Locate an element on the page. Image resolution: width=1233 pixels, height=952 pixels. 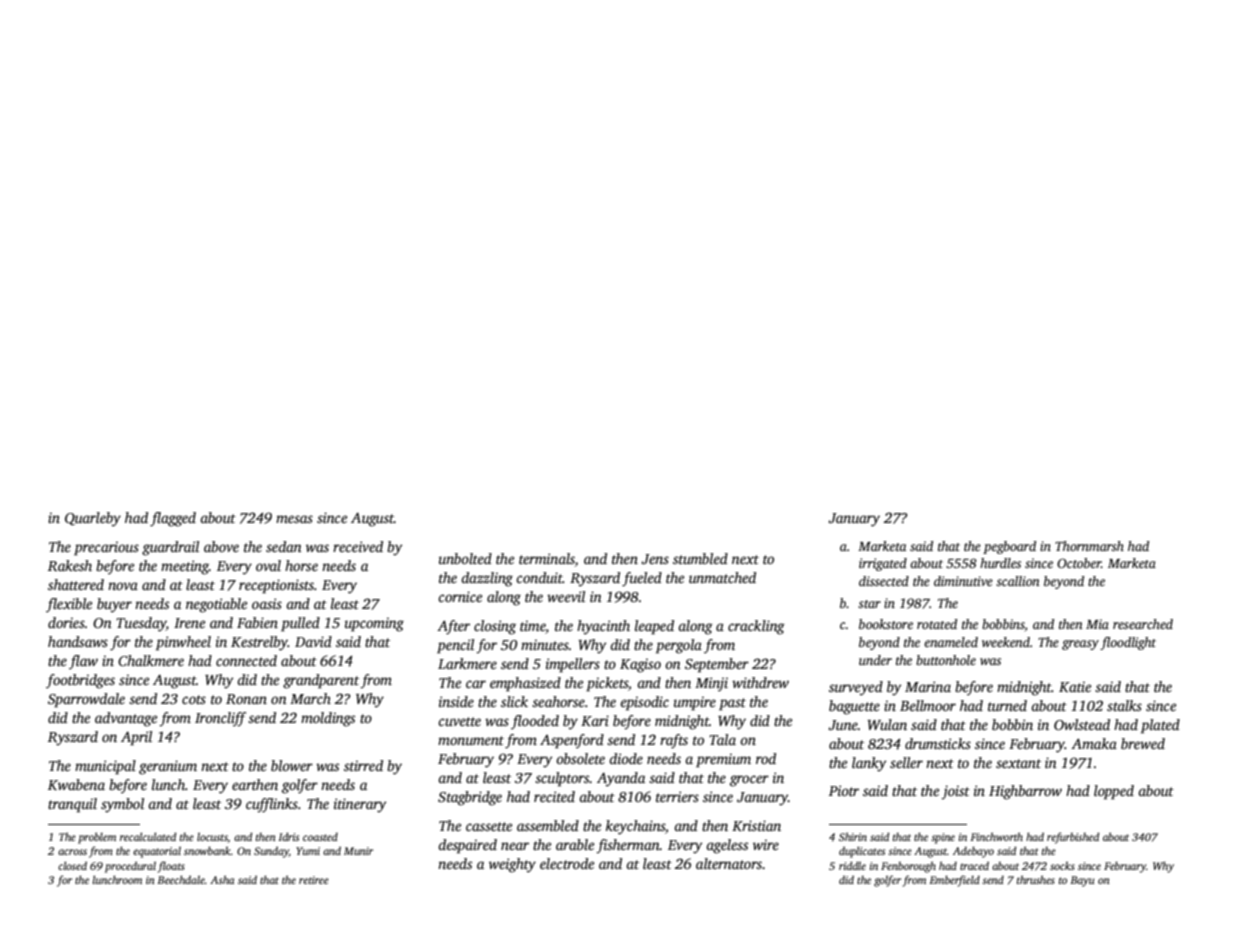
Kagiso is located at coordinates (640, 666).
